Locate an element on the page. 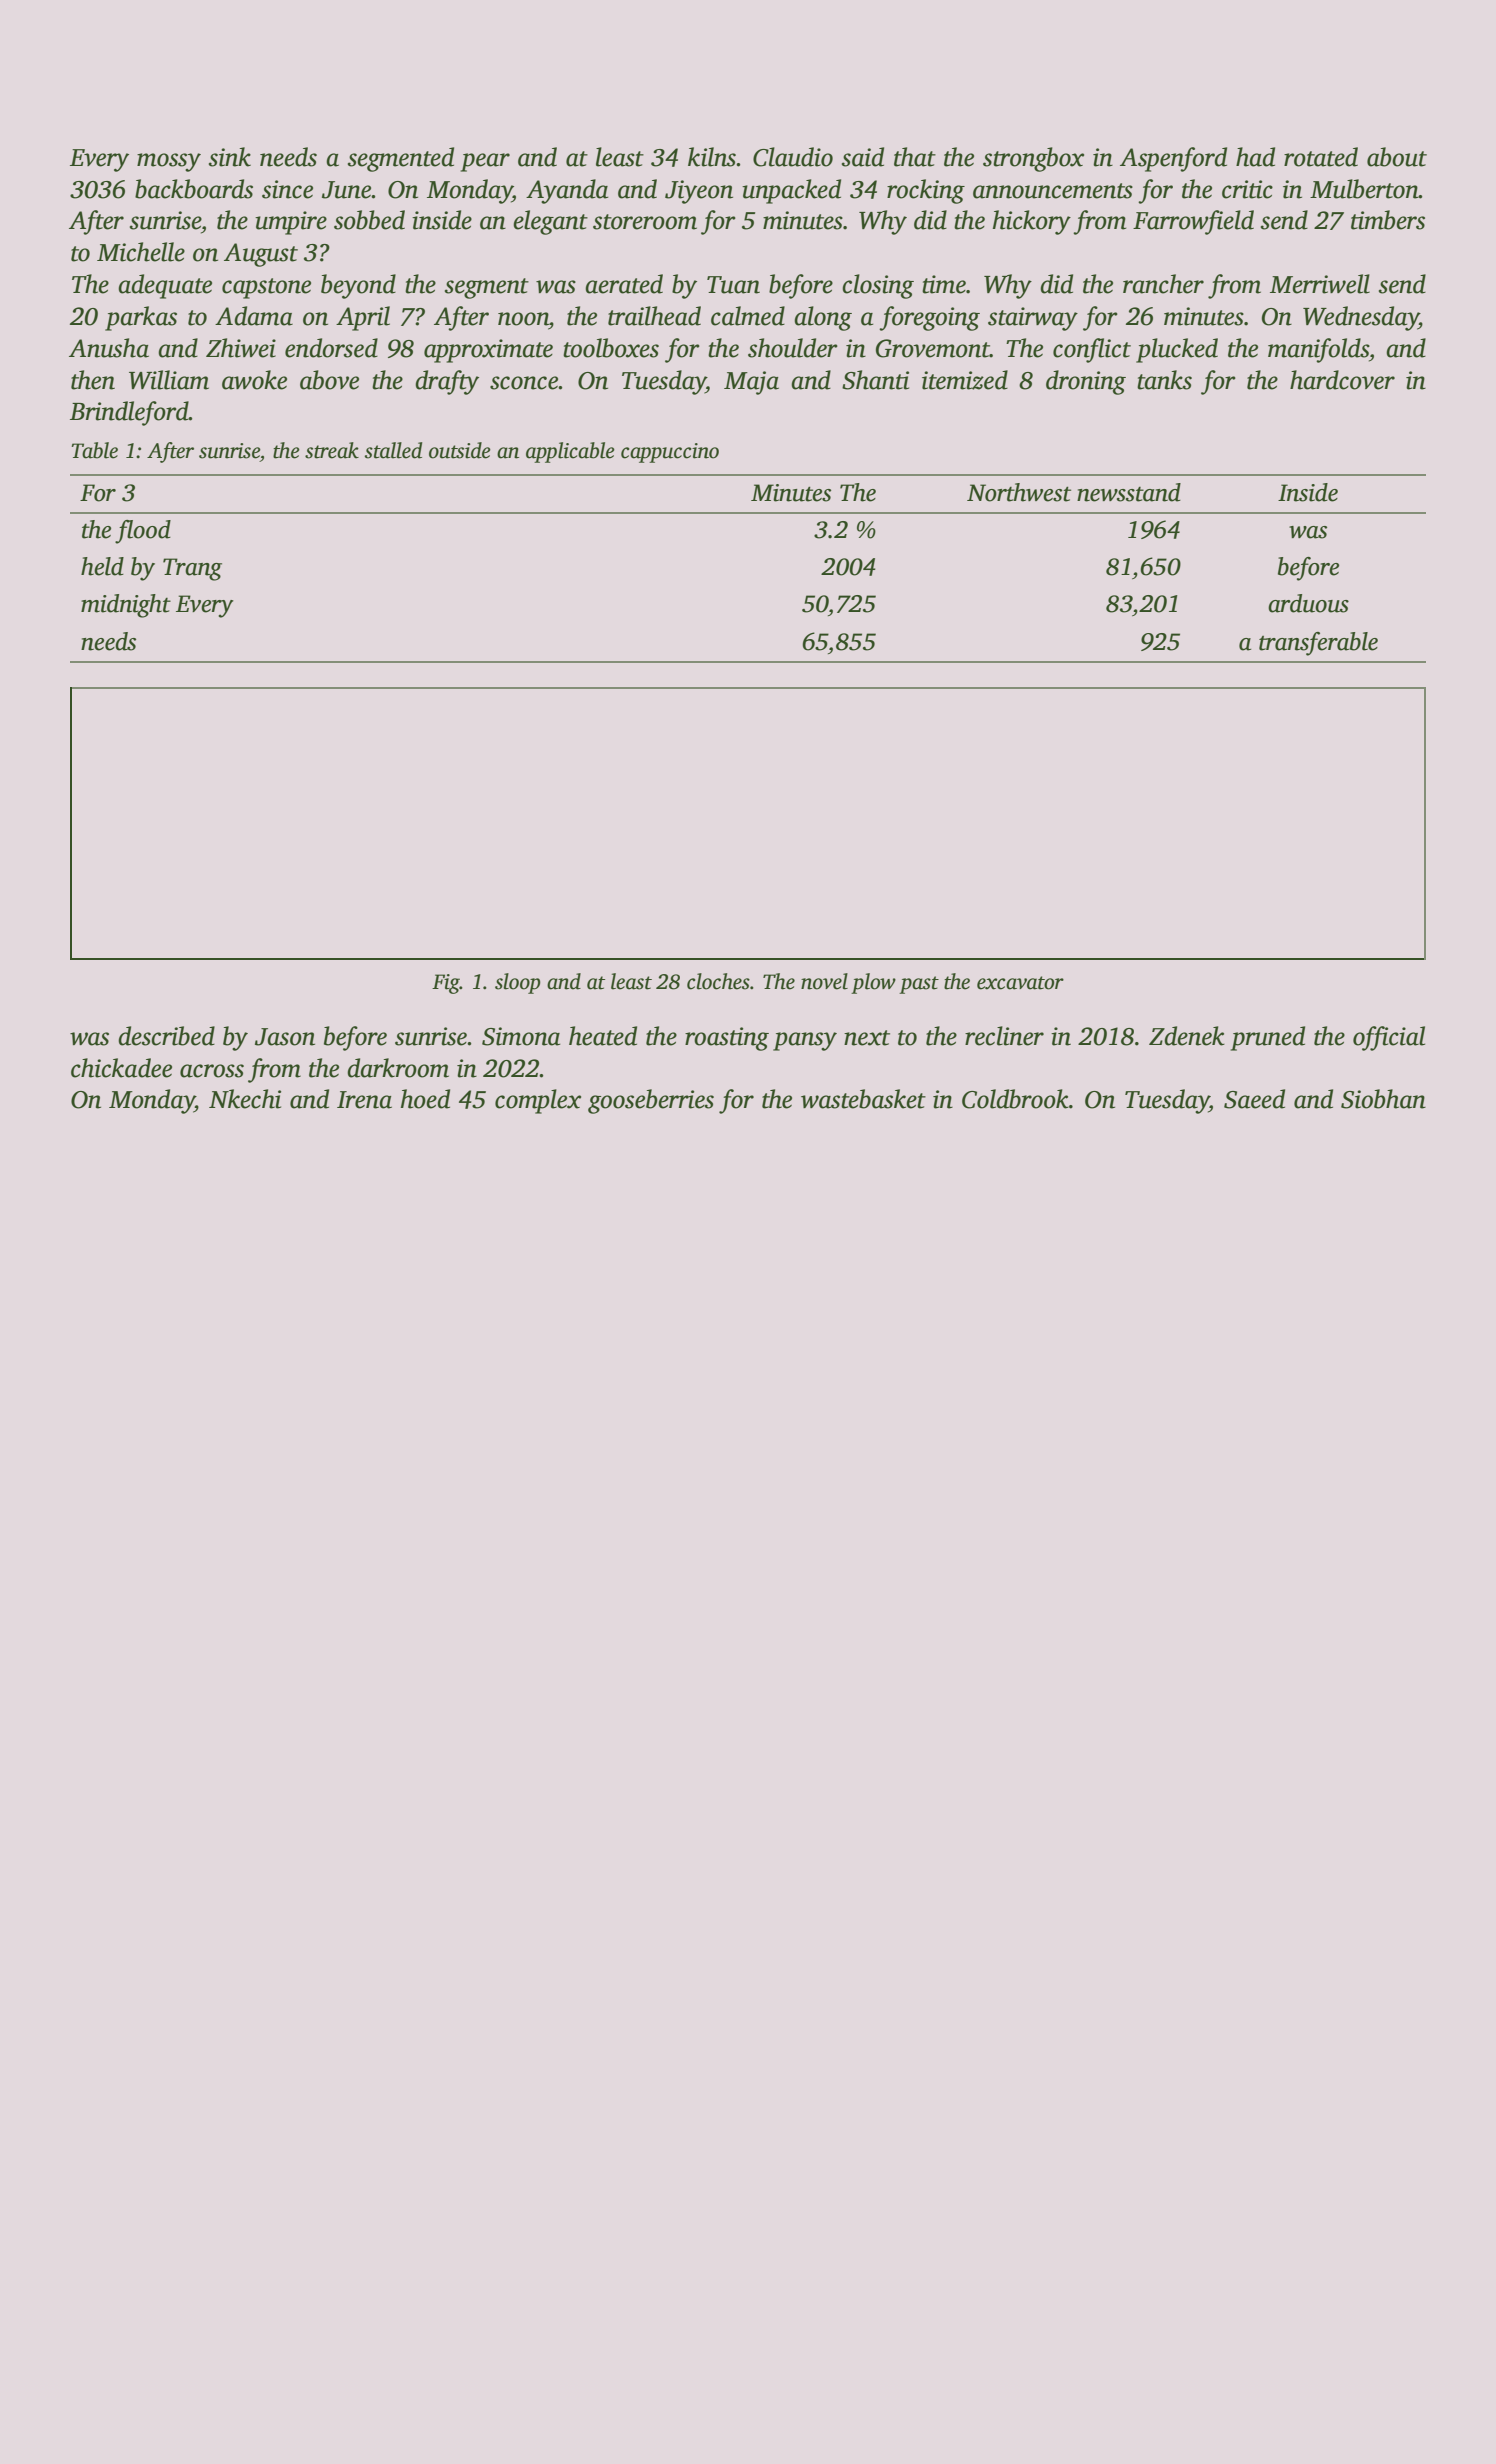 This document has height=2464, width=1496. Aspenford is located at coordinates (1173, 159).
